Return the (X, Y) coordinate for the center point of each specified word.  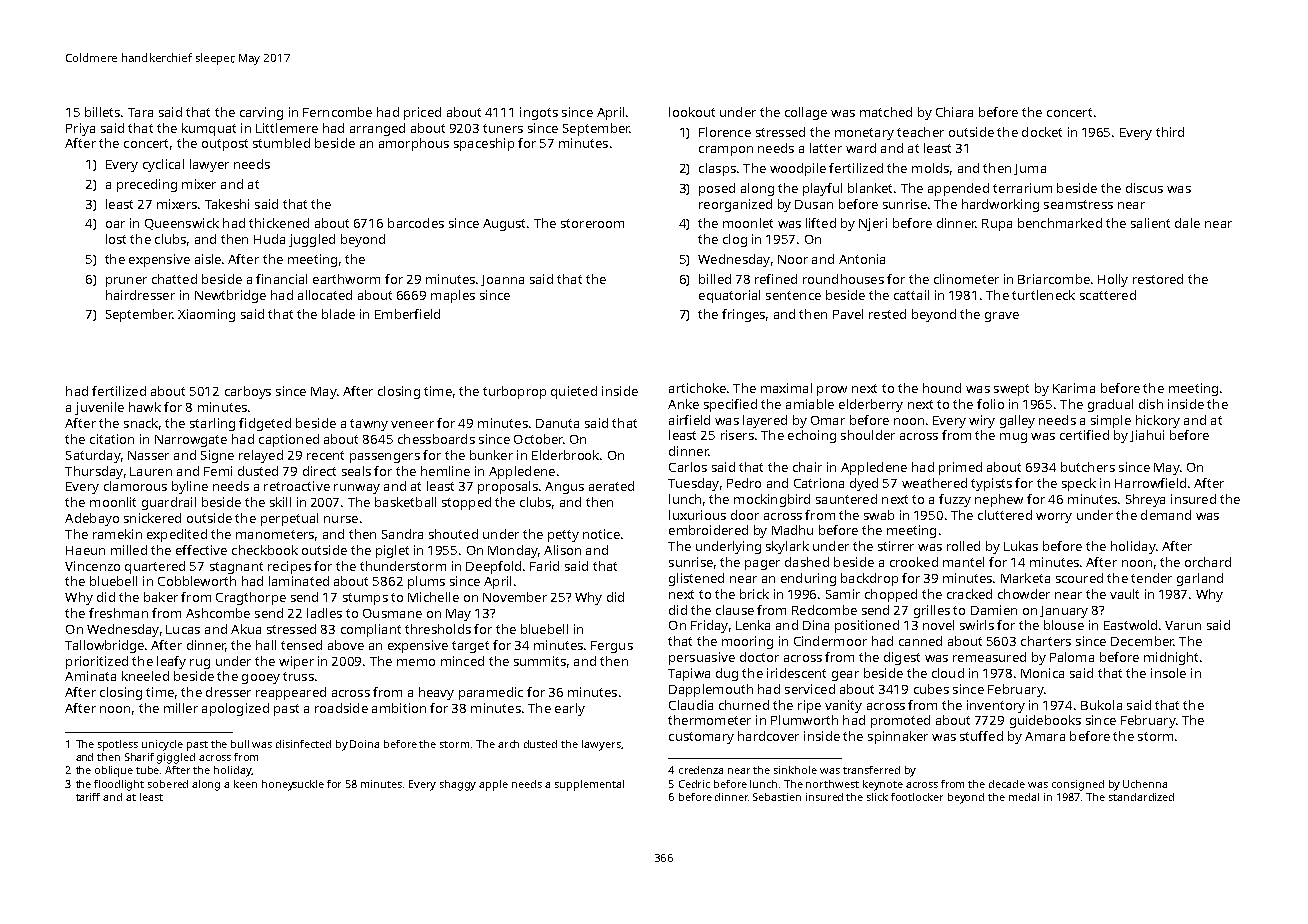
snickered (152, 518)
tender (1151, 578)
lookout (692, 112)
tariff (88, 797)
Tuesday (693, 484)
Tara (140, 112)
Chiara (954, 112)
